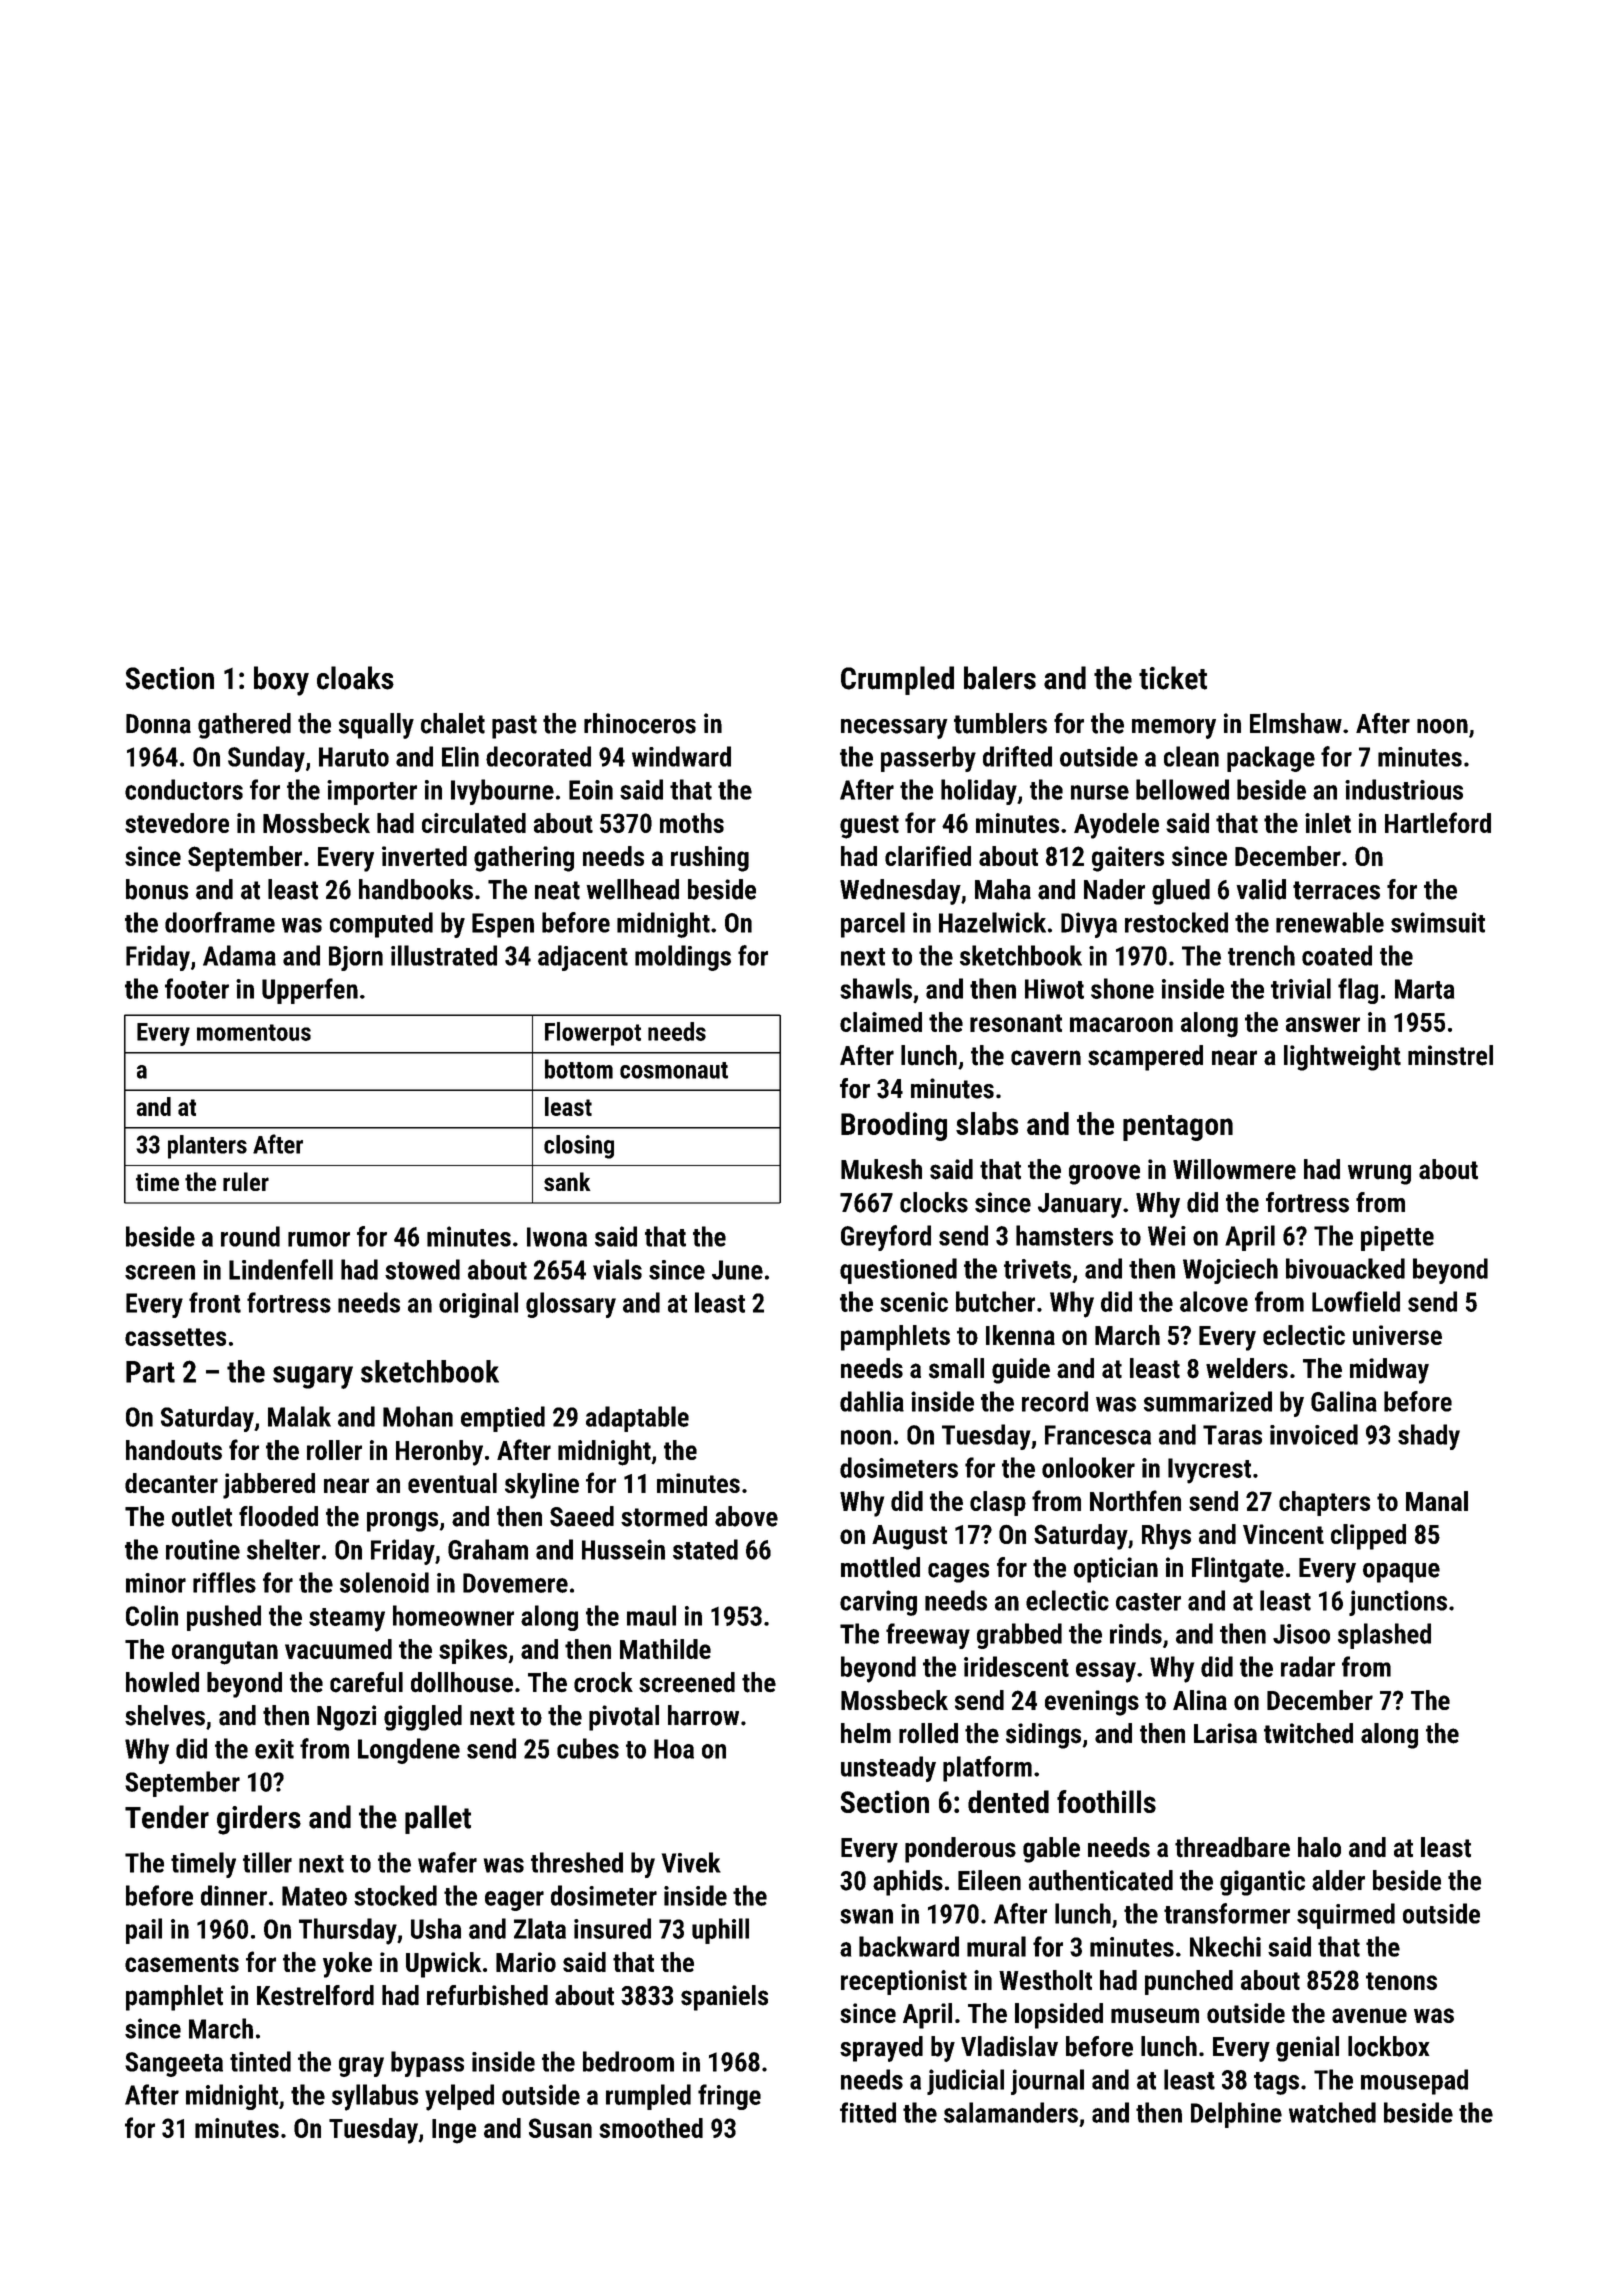 The width and height of the document is (1620, 2292). I want to click on package, so click(1271, 759).
